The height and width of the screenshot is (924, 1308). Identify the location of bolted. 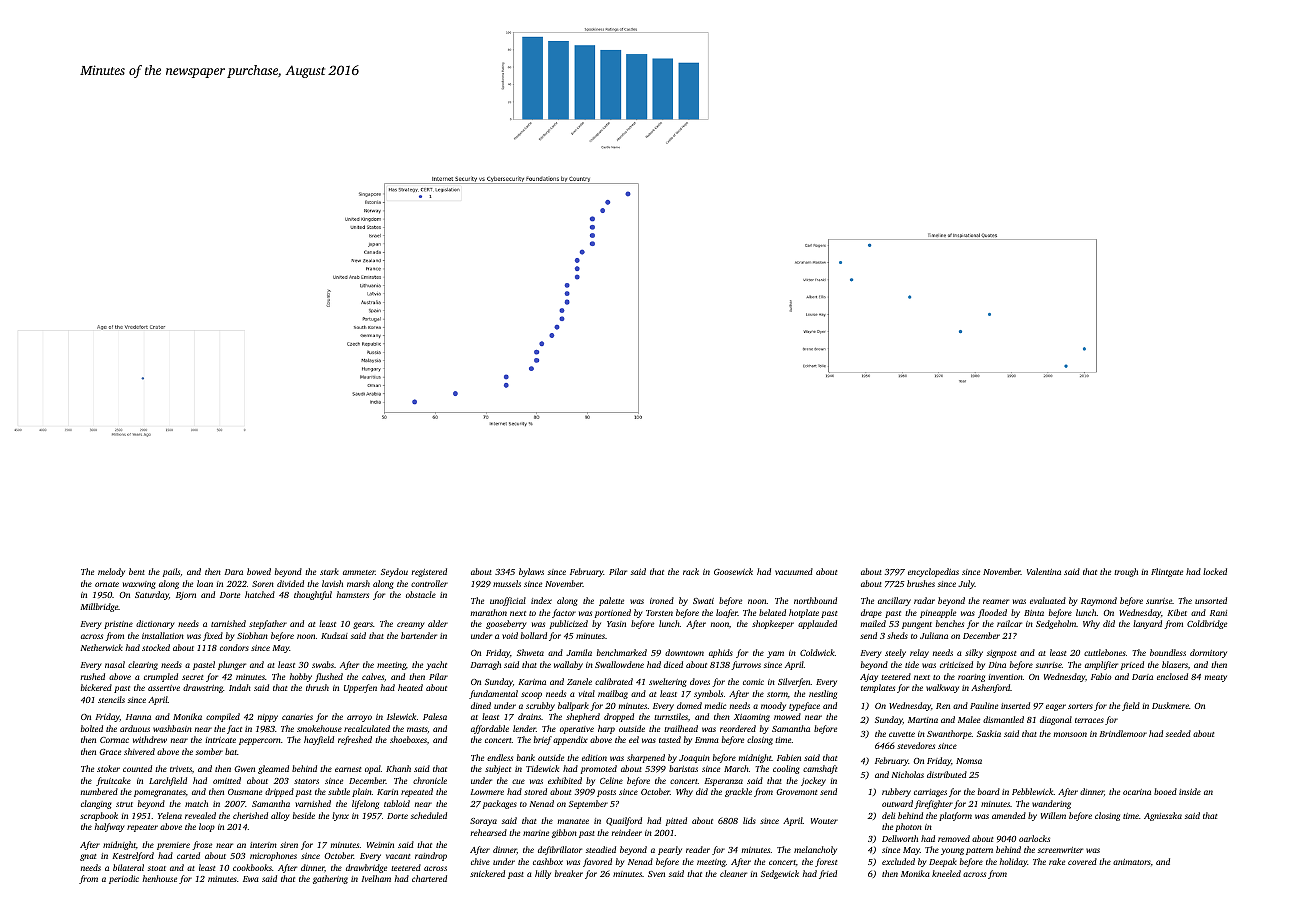
(92, 728).
